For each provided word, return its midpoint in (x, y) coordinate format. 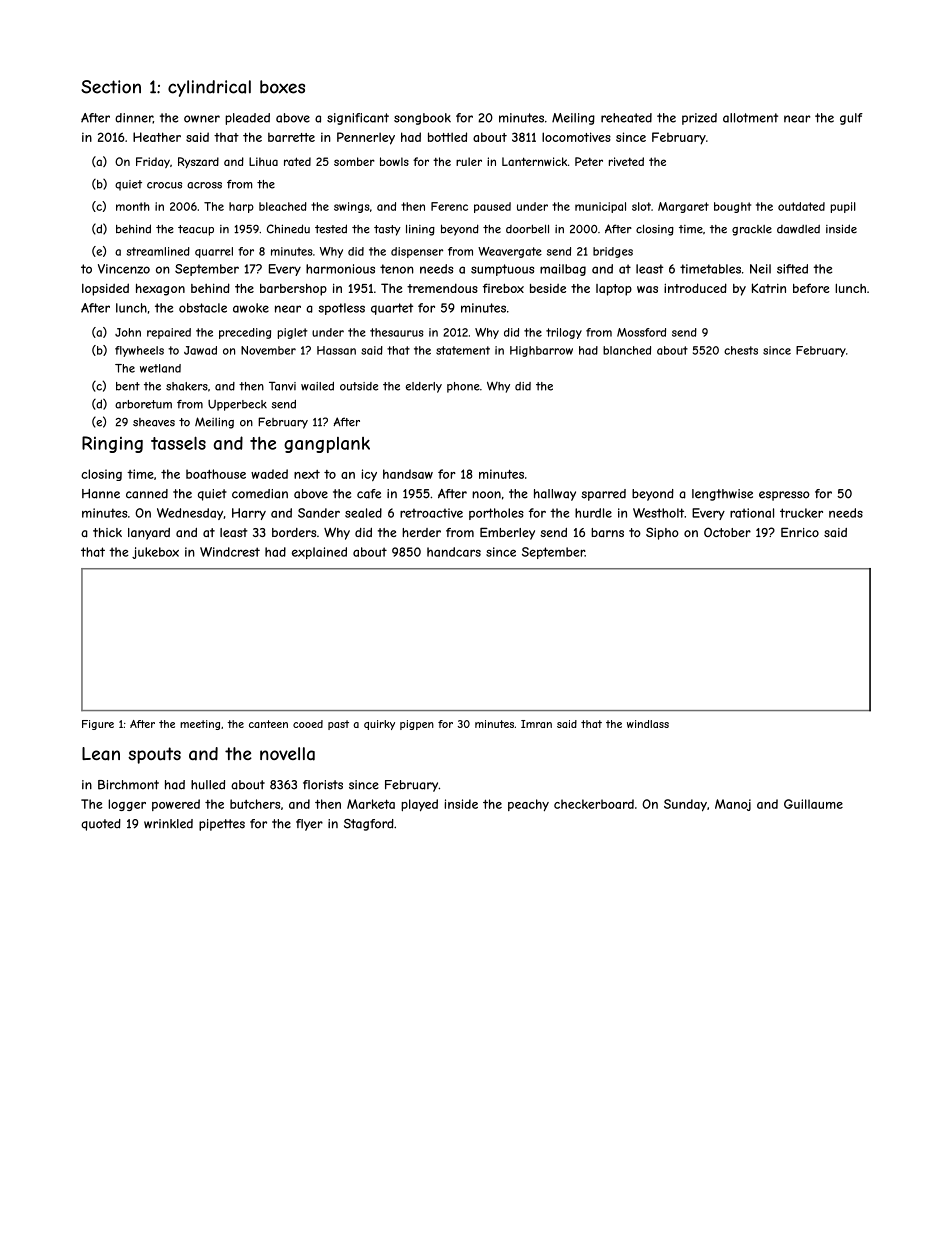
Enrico (800, 532)
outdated (801, 206)
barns (607, 533)
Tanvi (282, 386)
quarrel (214, 252)
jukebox (155, 553)
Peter (589, 161)
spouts (154, 755)
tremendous (442, 288)
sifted (792, 269)
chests (741, 350)
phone (463, 387)
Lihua (263, 161)
